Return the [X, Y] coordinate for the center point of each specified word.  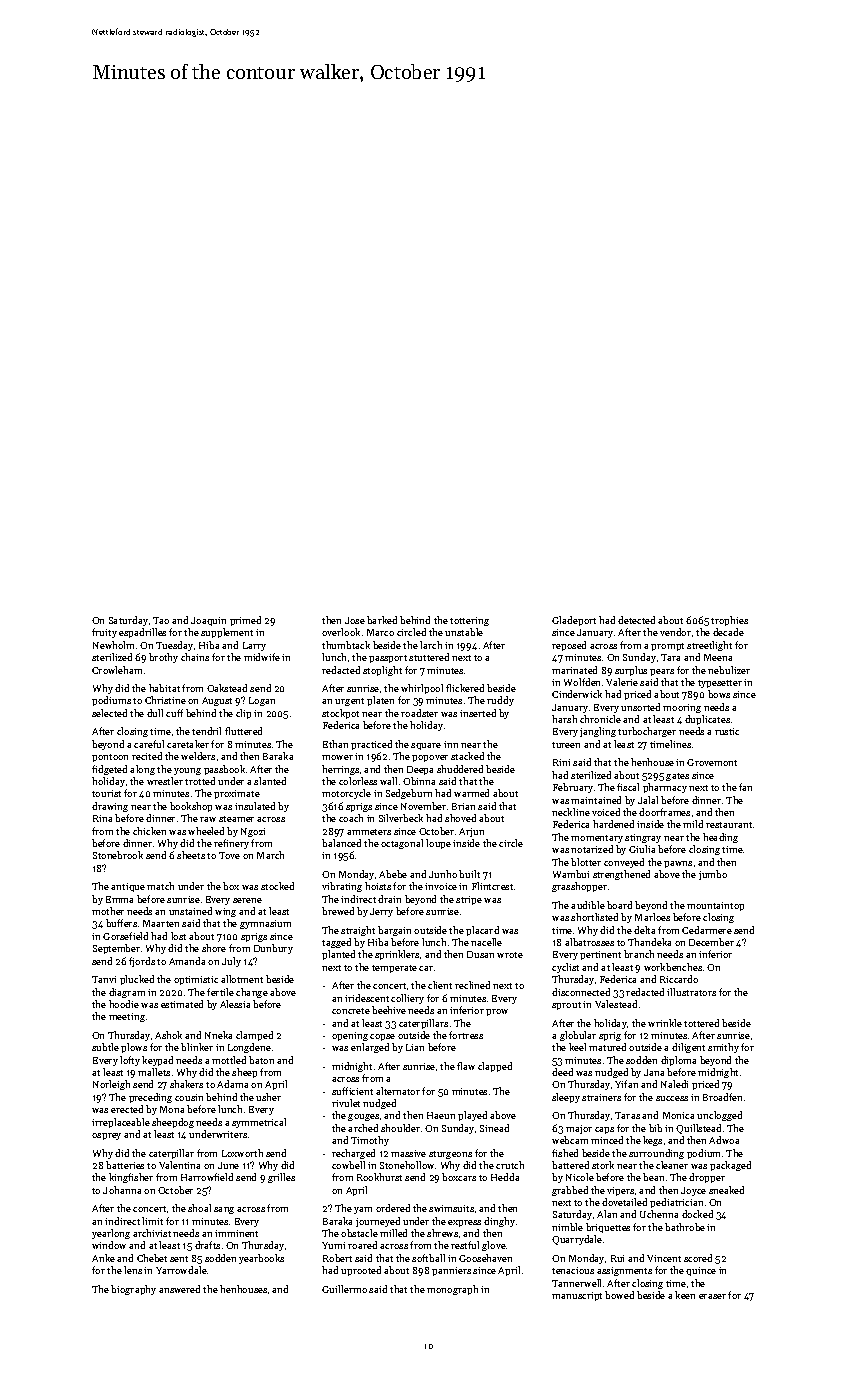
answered [179, 1289]
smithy [723, 1048]
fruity [104, 633]
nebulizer [729, 670]
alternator [398, 1091]
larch [431, 645]
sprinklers [397, 955]
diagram [127, 993]
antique [128, 887]
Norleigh [111, 1085]
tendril [206, 731]
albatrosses [589, 942]
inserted [478, 713]
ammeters [369, 832]
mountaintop [715, 906]
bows [719, 694]
